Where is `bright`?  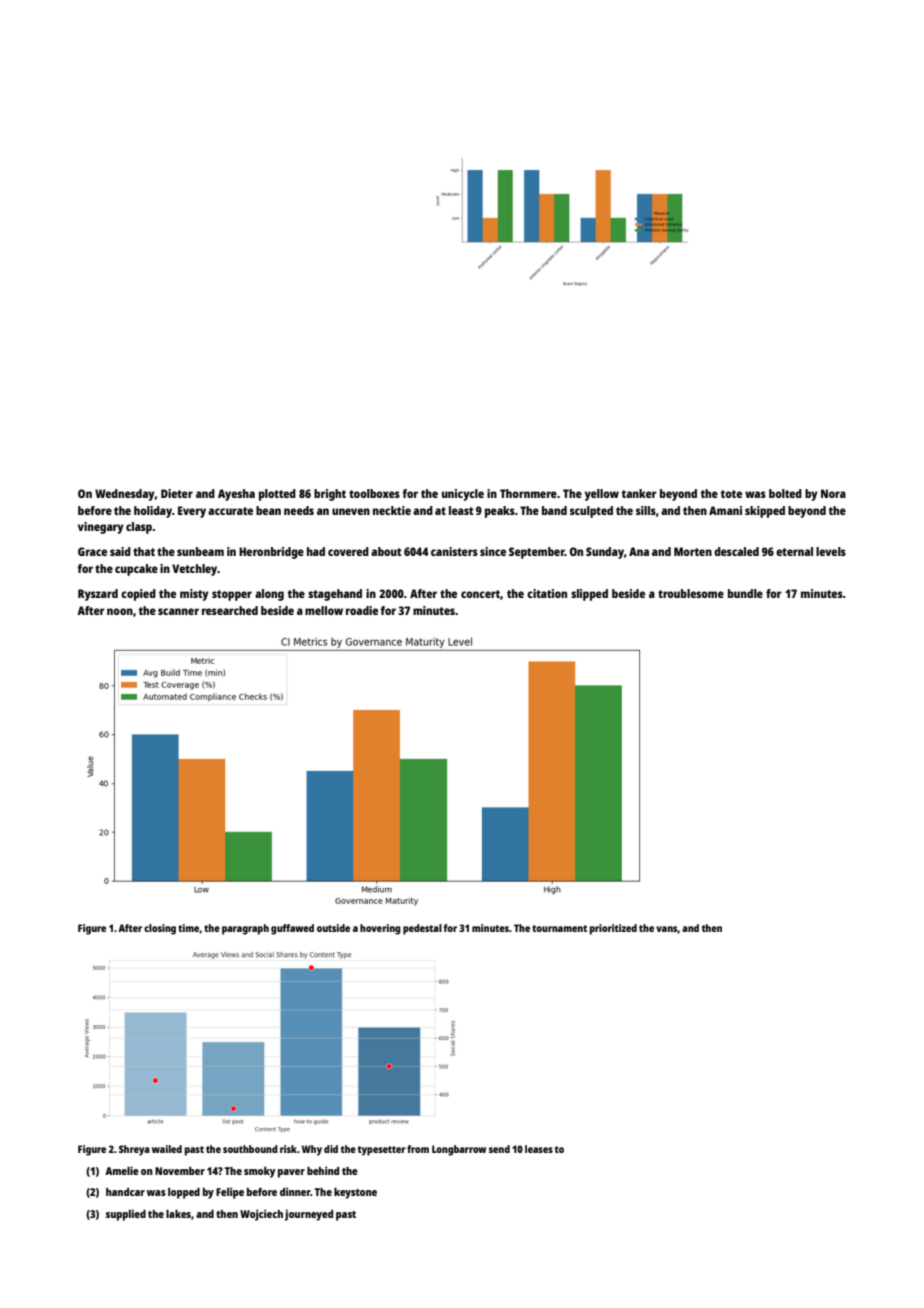
bright is located at coordinates (330, 495).
